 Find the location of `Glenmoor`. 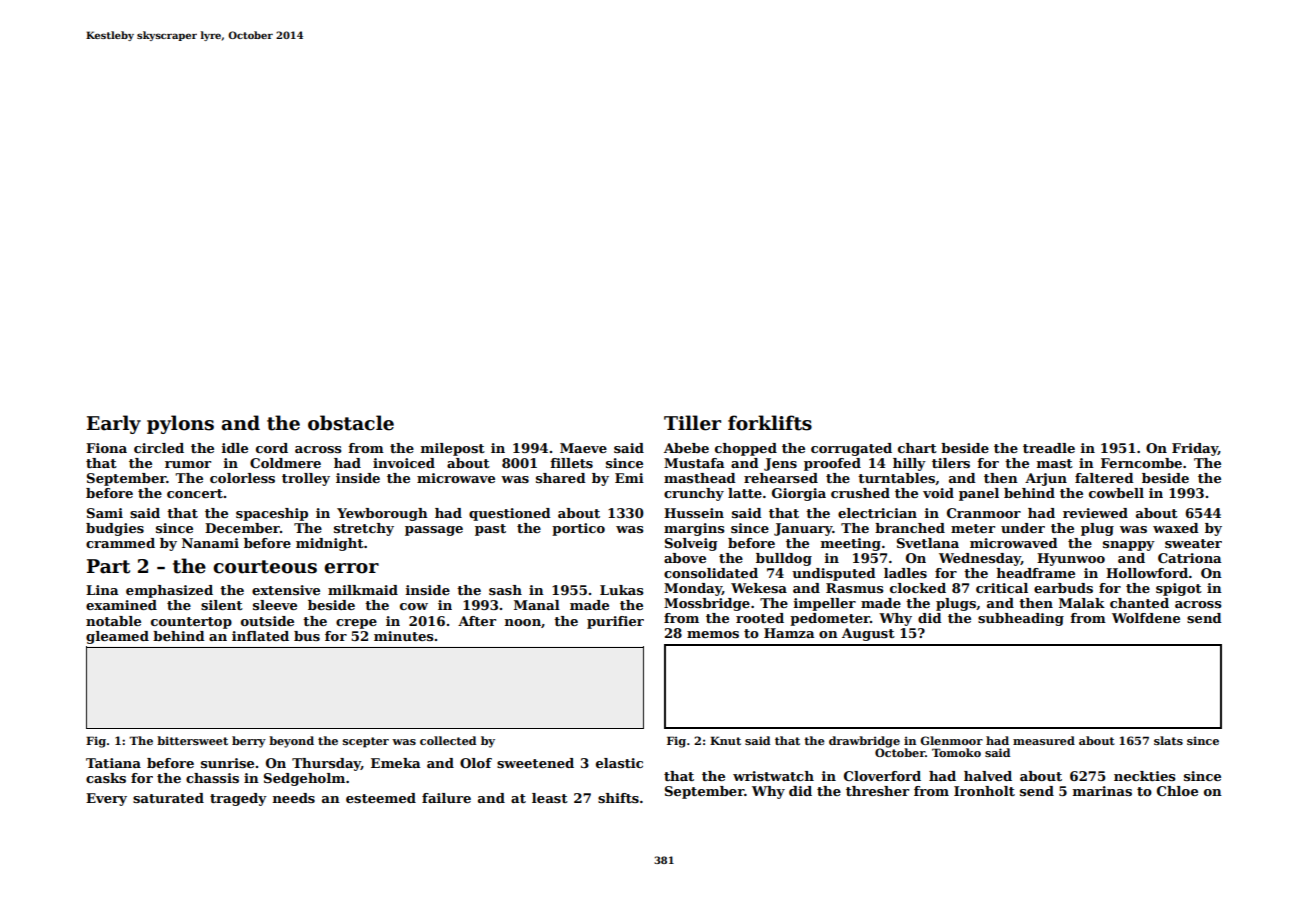

Glenmoor is located at coordinates (951, 740).
